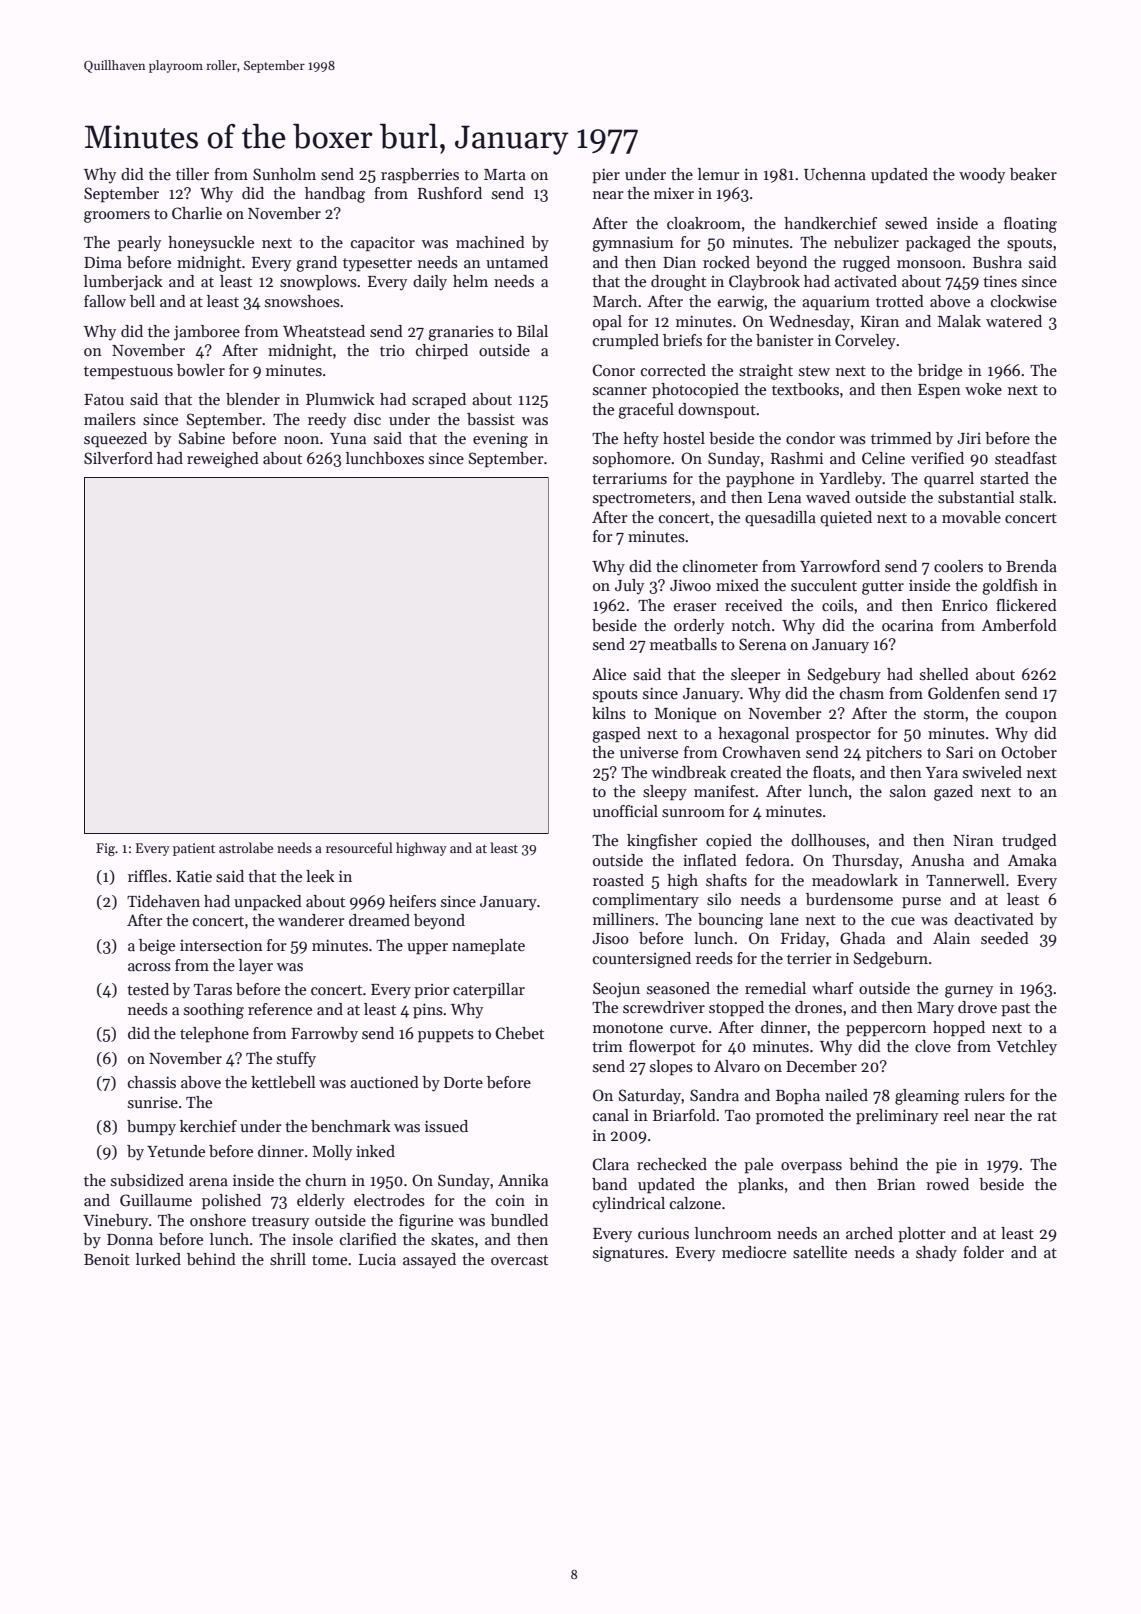 Image resolution: width=1141 pixels, height=1614 pixels. Describe the element at coordinates (1033, 174) in the document. I see `beaker` at that location.
